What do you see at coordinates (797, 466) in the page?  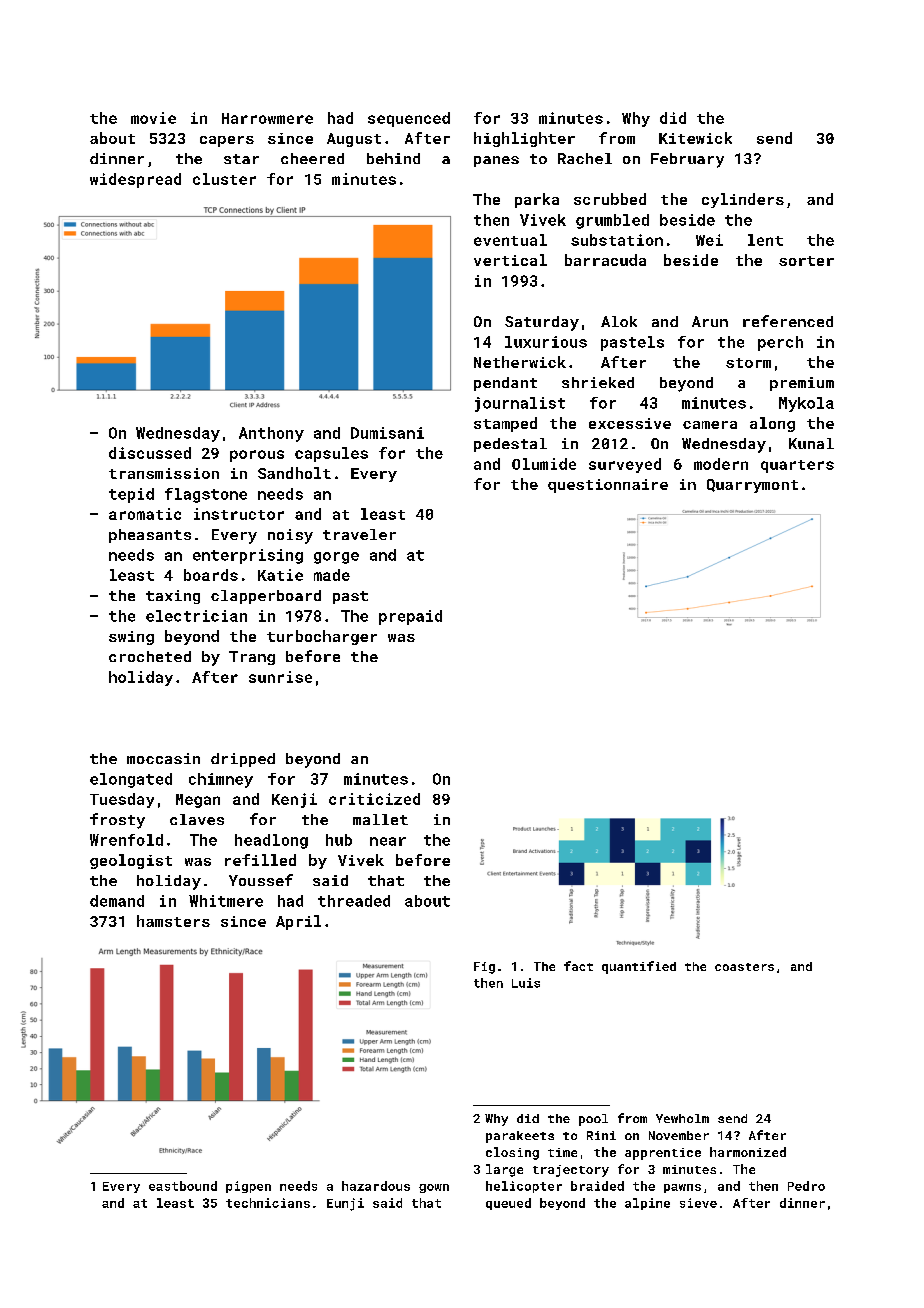 I see `quarters` at bounding box center [797, 466].
